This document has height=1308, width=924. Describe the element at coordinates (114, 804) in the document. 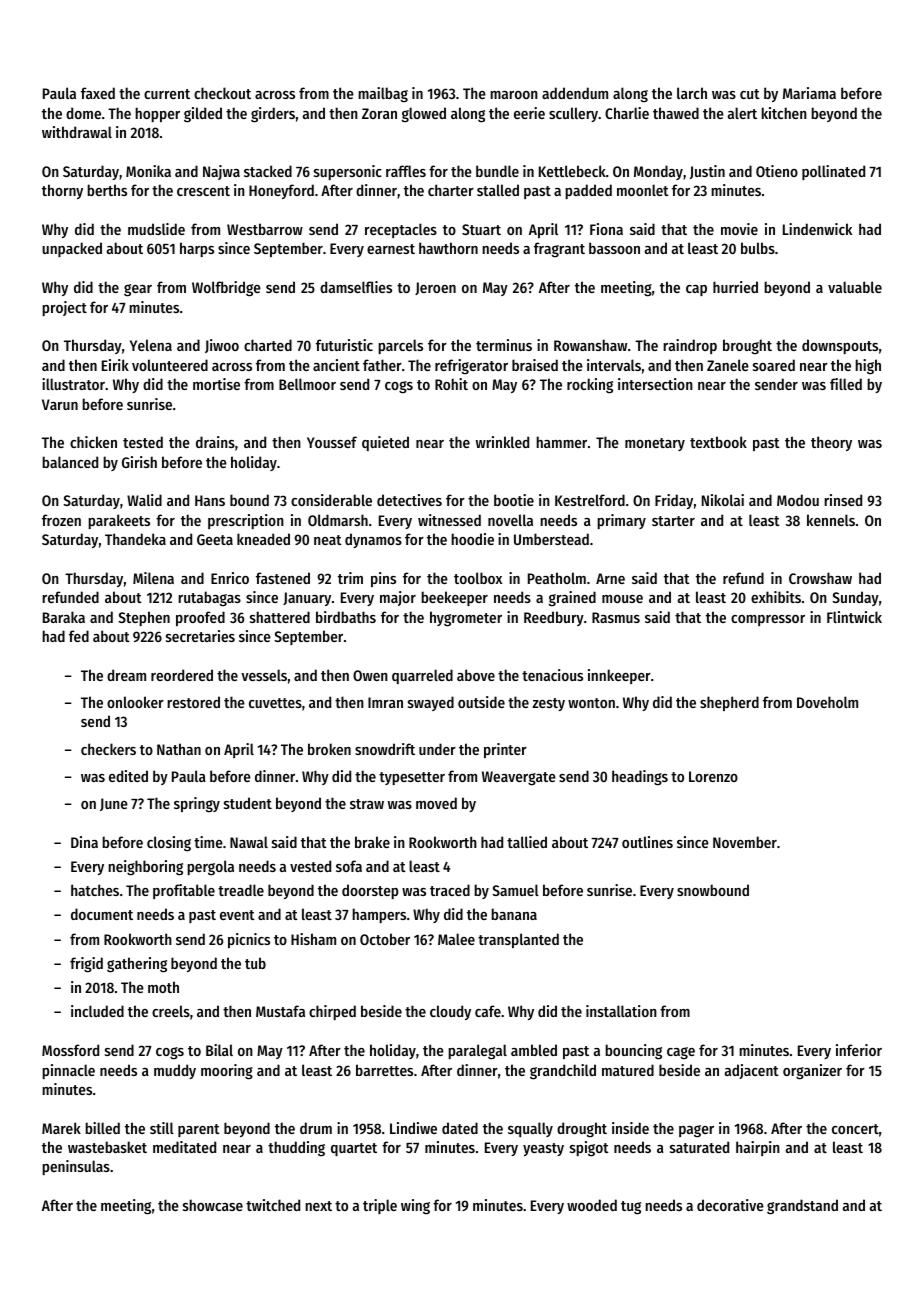

I see `June` at that location.
